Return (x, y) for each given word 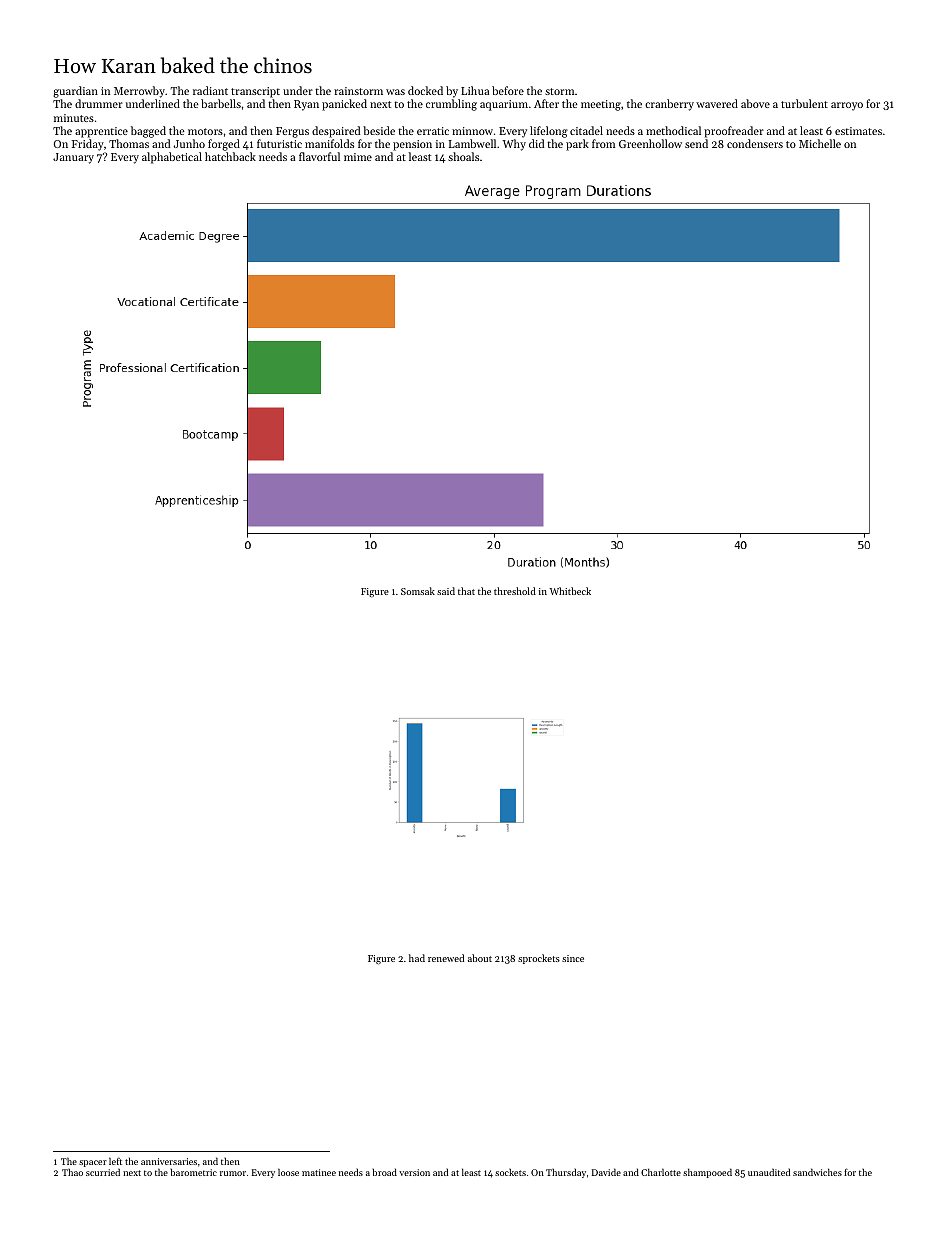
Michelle (820, 143)
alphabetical (172, 158)
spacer (93, 1163)
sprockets (539, 959)
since (573, 958)
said (446, 591)
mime (358, 157)
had (417, 958)
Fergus (292, 132)
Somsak (418, 591)
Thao (72, 1172)
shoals (463, 156)
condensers (755, 143)
